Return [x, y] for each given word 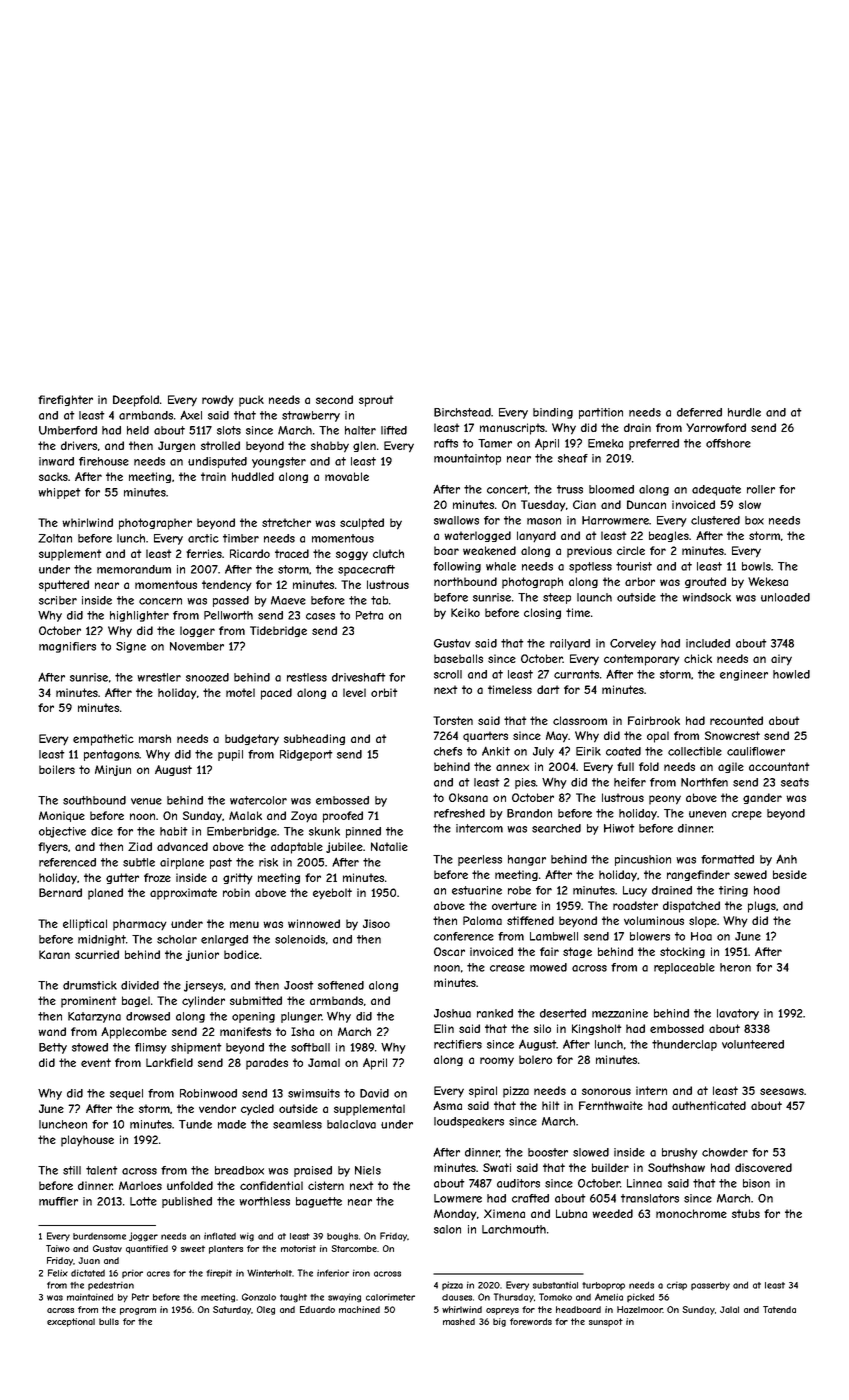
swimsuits [314, 1093]
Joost [299, 985]
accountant [779, 766]
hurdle [744, 412]
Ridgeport [306, 755]
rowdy [218, 401]
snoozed [207, 677]
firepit [219, 1273]
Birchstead [462, 412]
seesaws [782, 1091]
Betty [53, 1048]
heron [735, 967]
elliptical [85, 925]
